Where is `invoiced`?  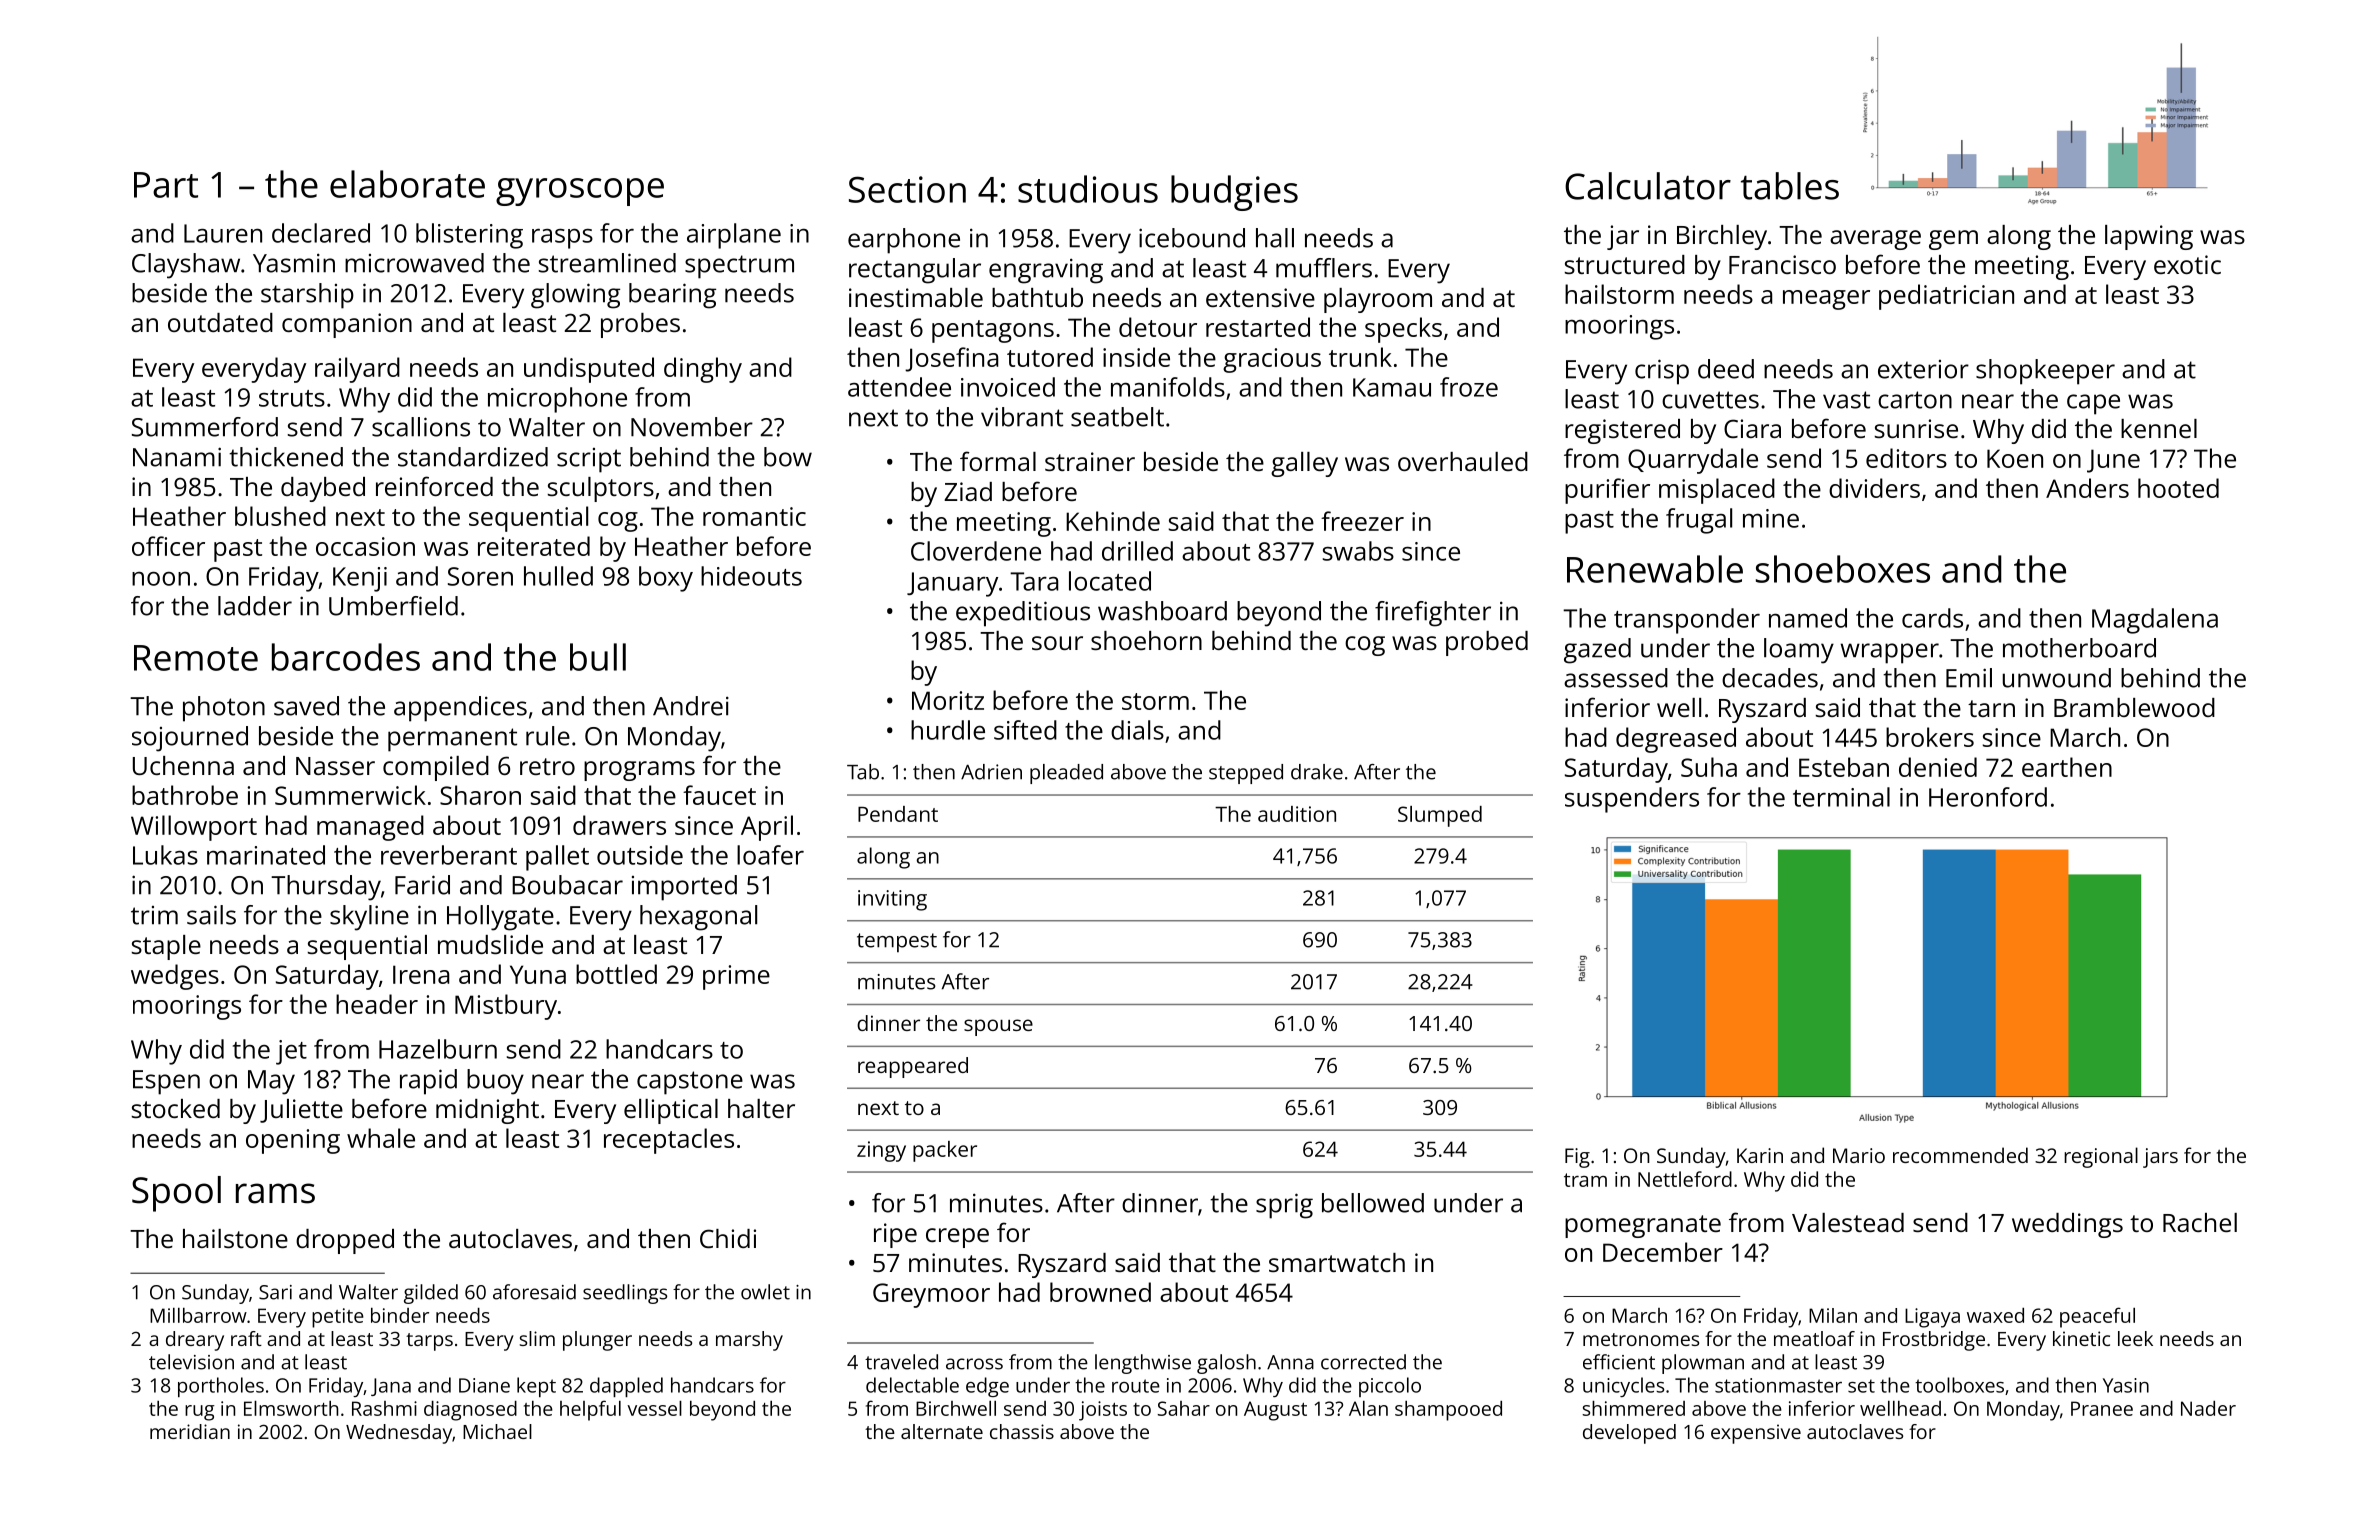 invoiced is located at coordinates (1008, 387).
